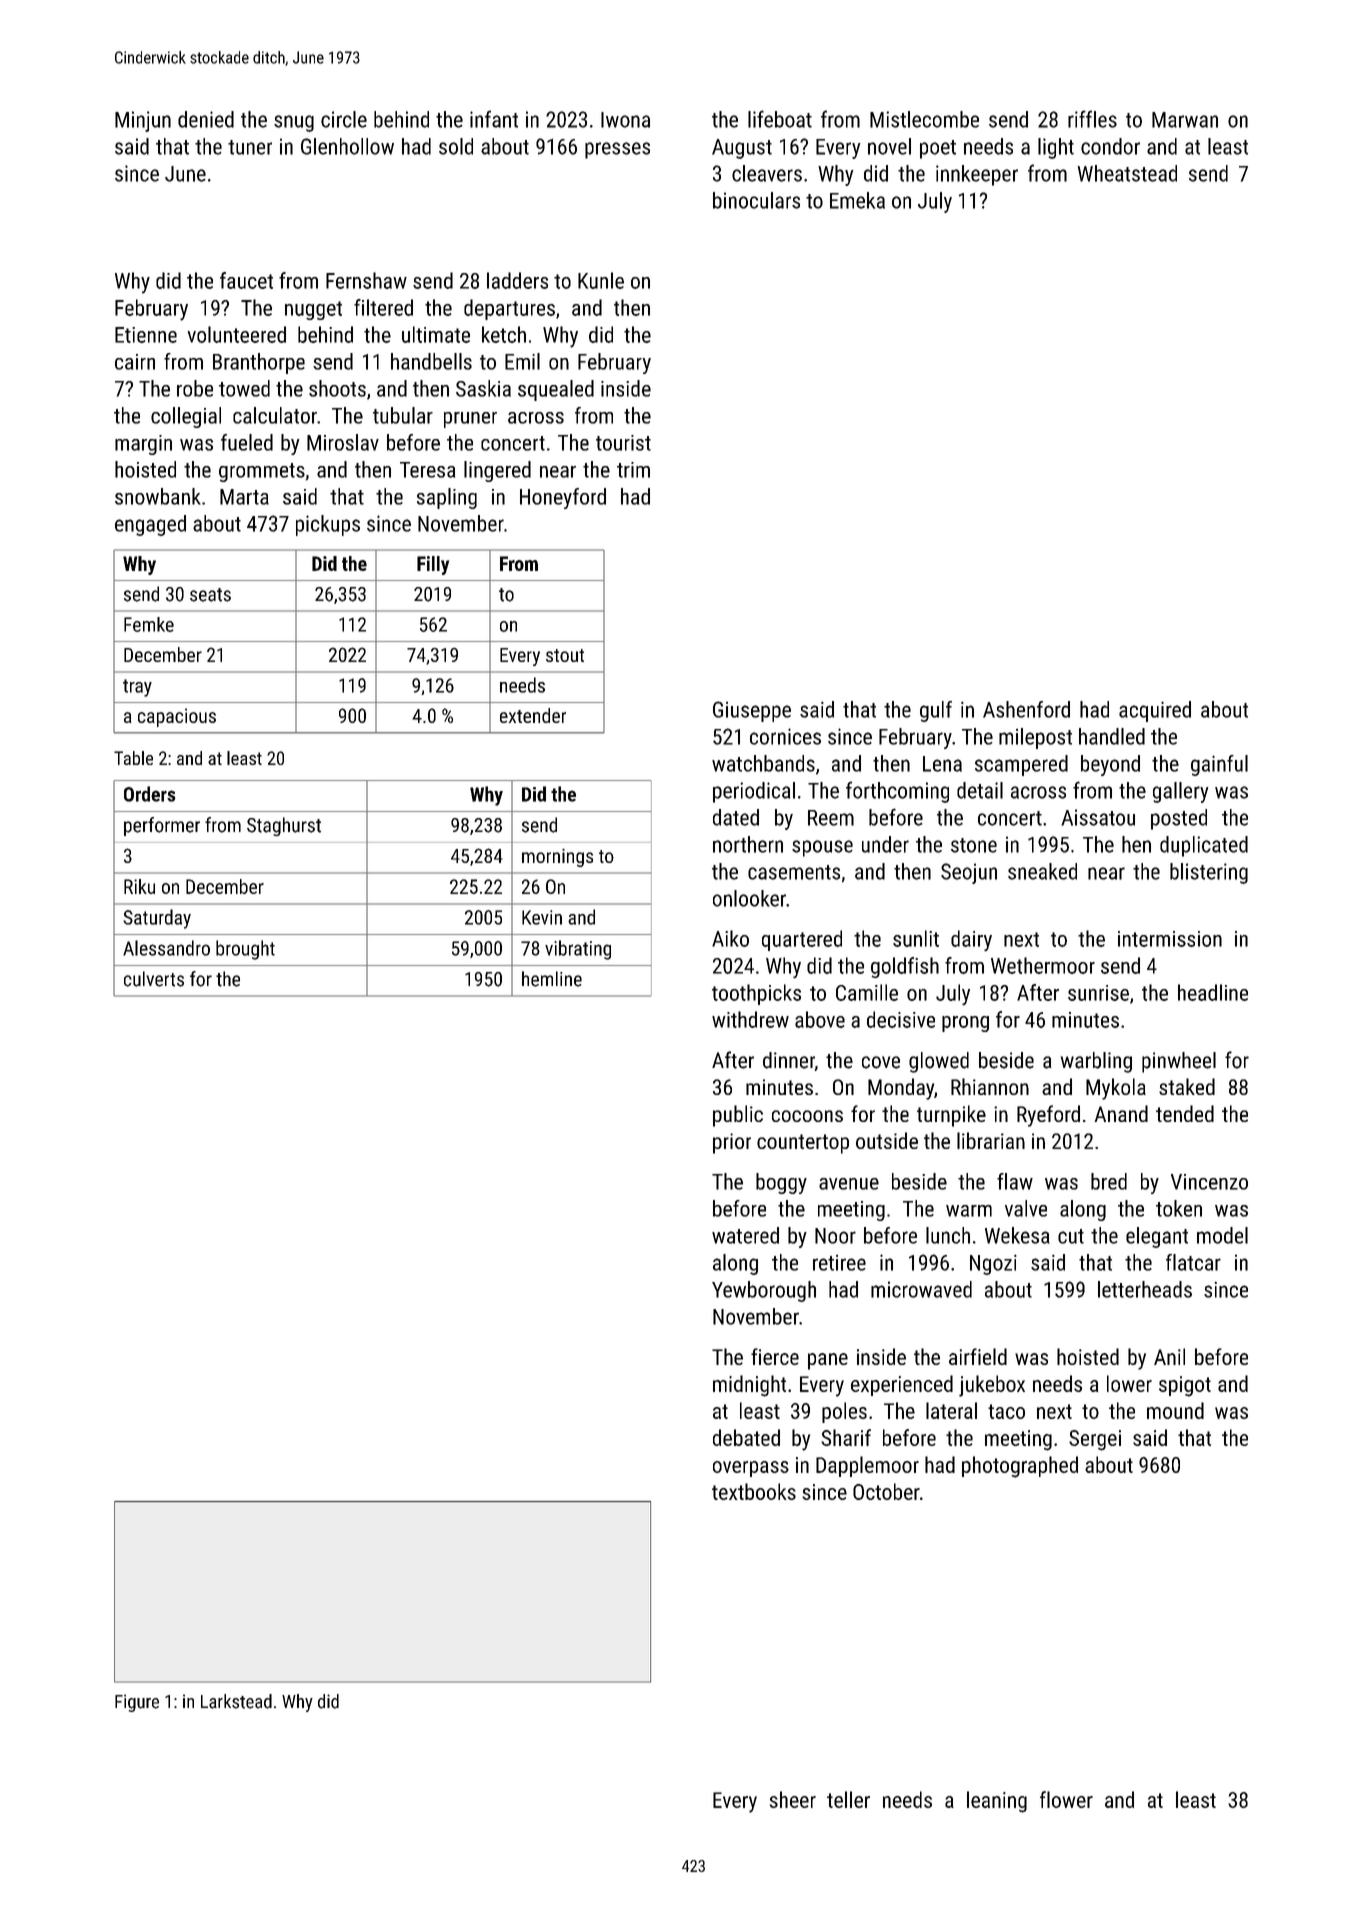  Describe the element at coordinates (1185, 1386) in the page. I see `spigot` at that location.
